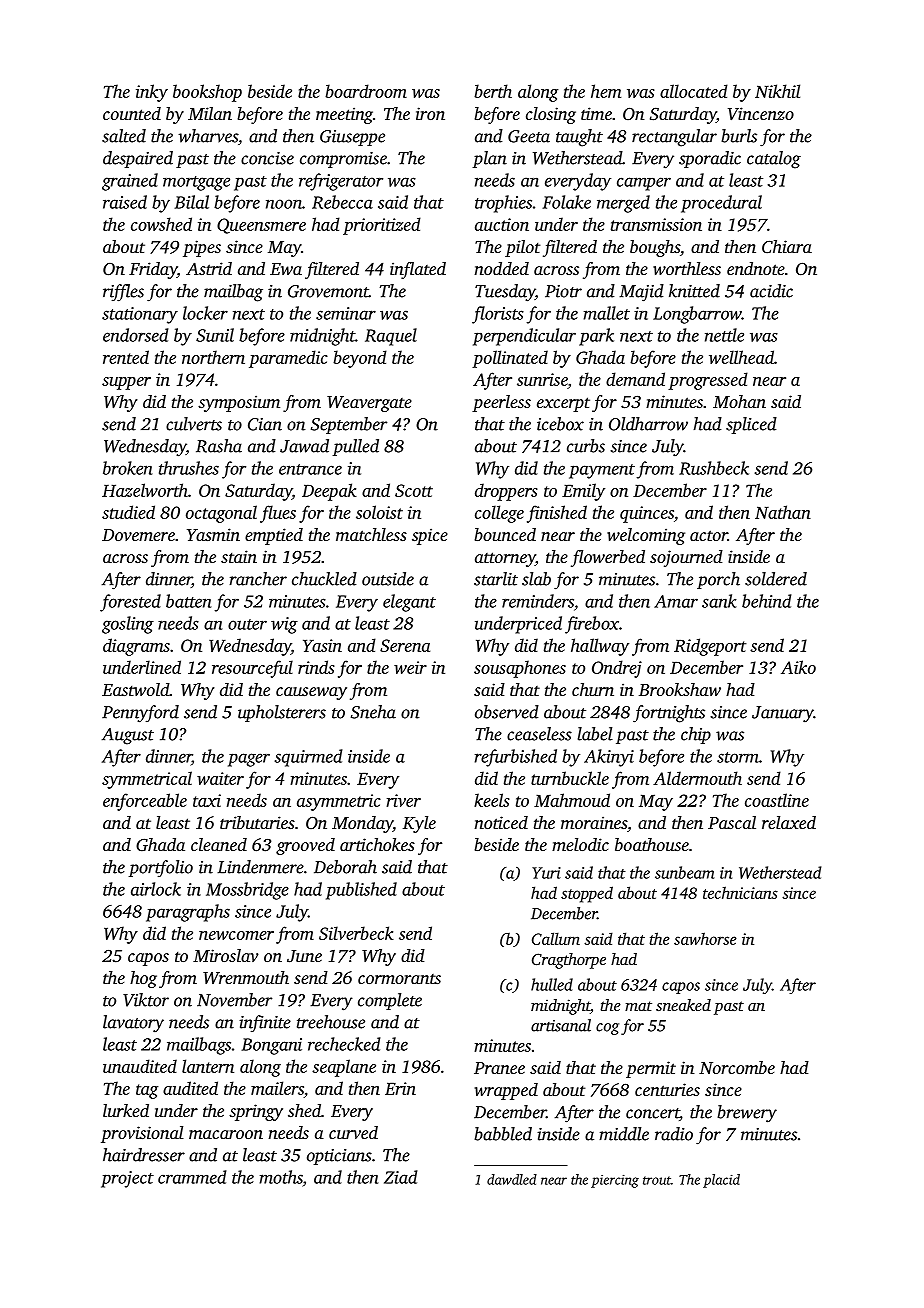 Image resolution: width=924 pixels, height=1308 pixels. I want to click on Ondrej, so click(617, 669).
